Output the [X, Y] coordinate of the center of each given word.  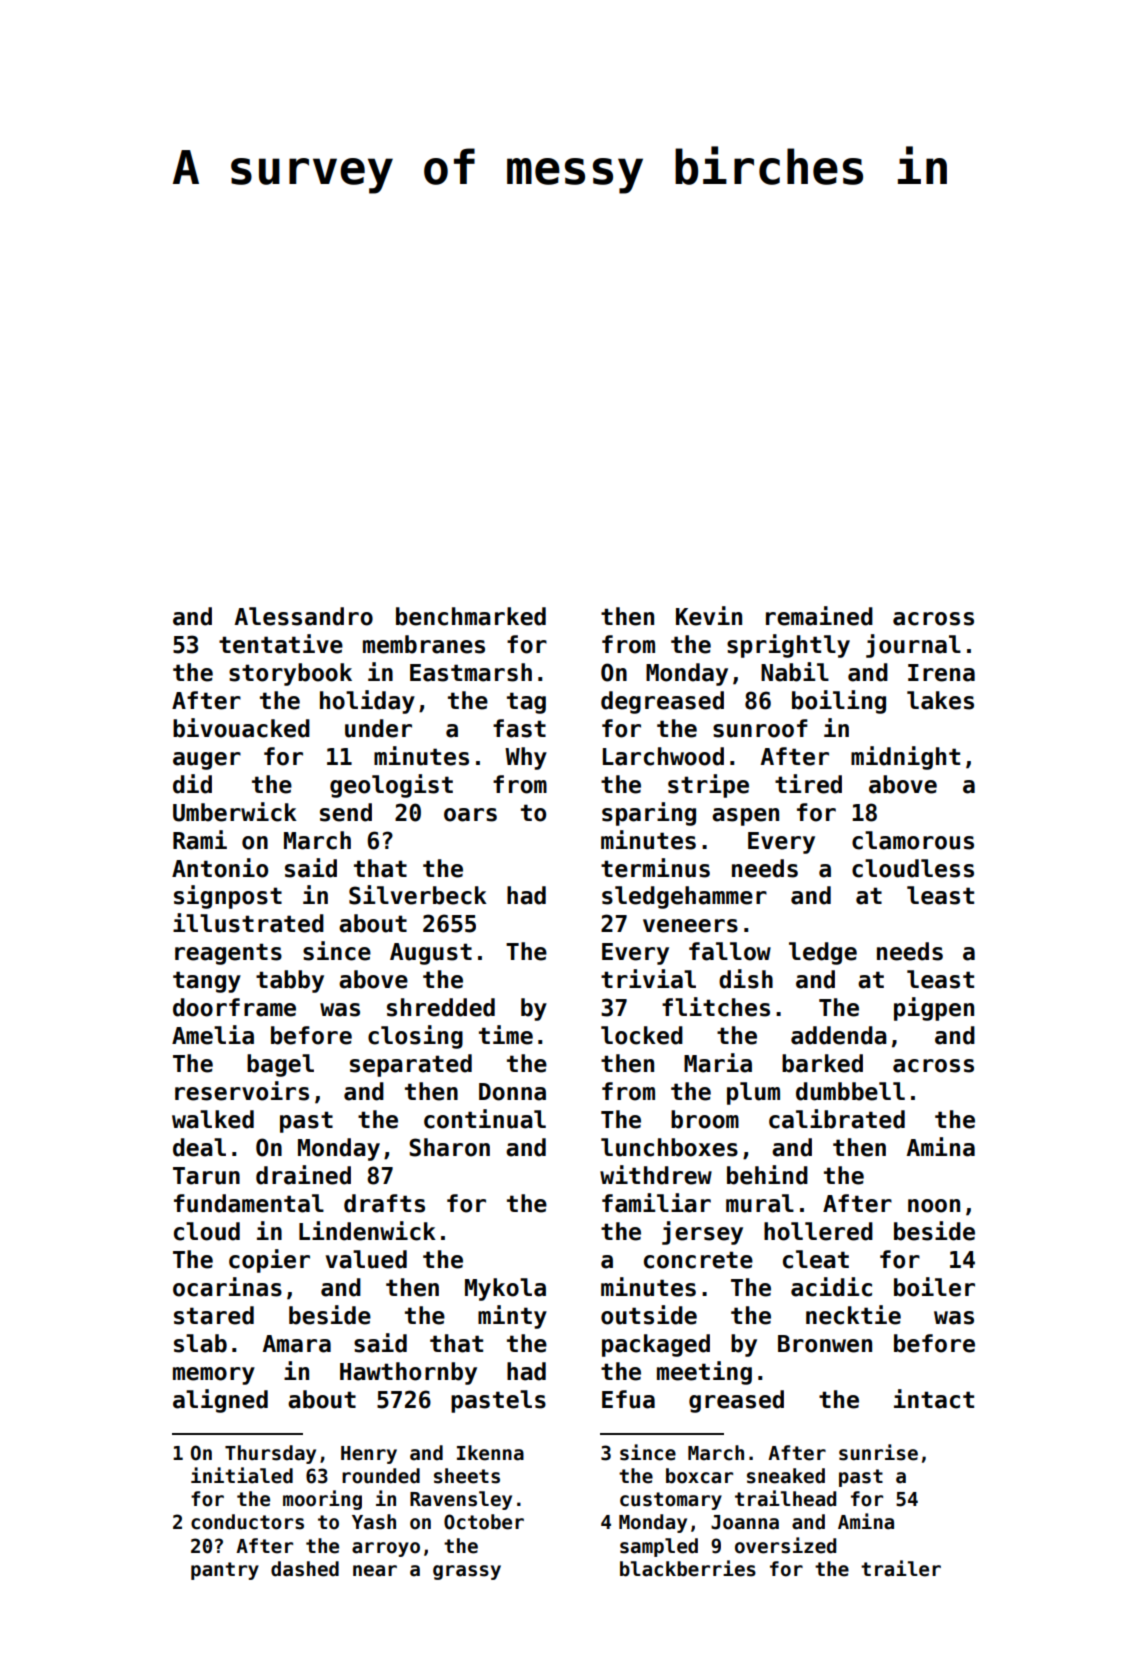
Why [526, 758]
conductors [247, 1522]
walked [213, 1119]
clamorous [913, 840]
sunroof [760, 728]
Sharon [449, 1147]
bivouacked [241, 728]
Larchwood [663, 756]
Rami [200, 840]
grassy [467, 1572]
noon [934, 1206]
